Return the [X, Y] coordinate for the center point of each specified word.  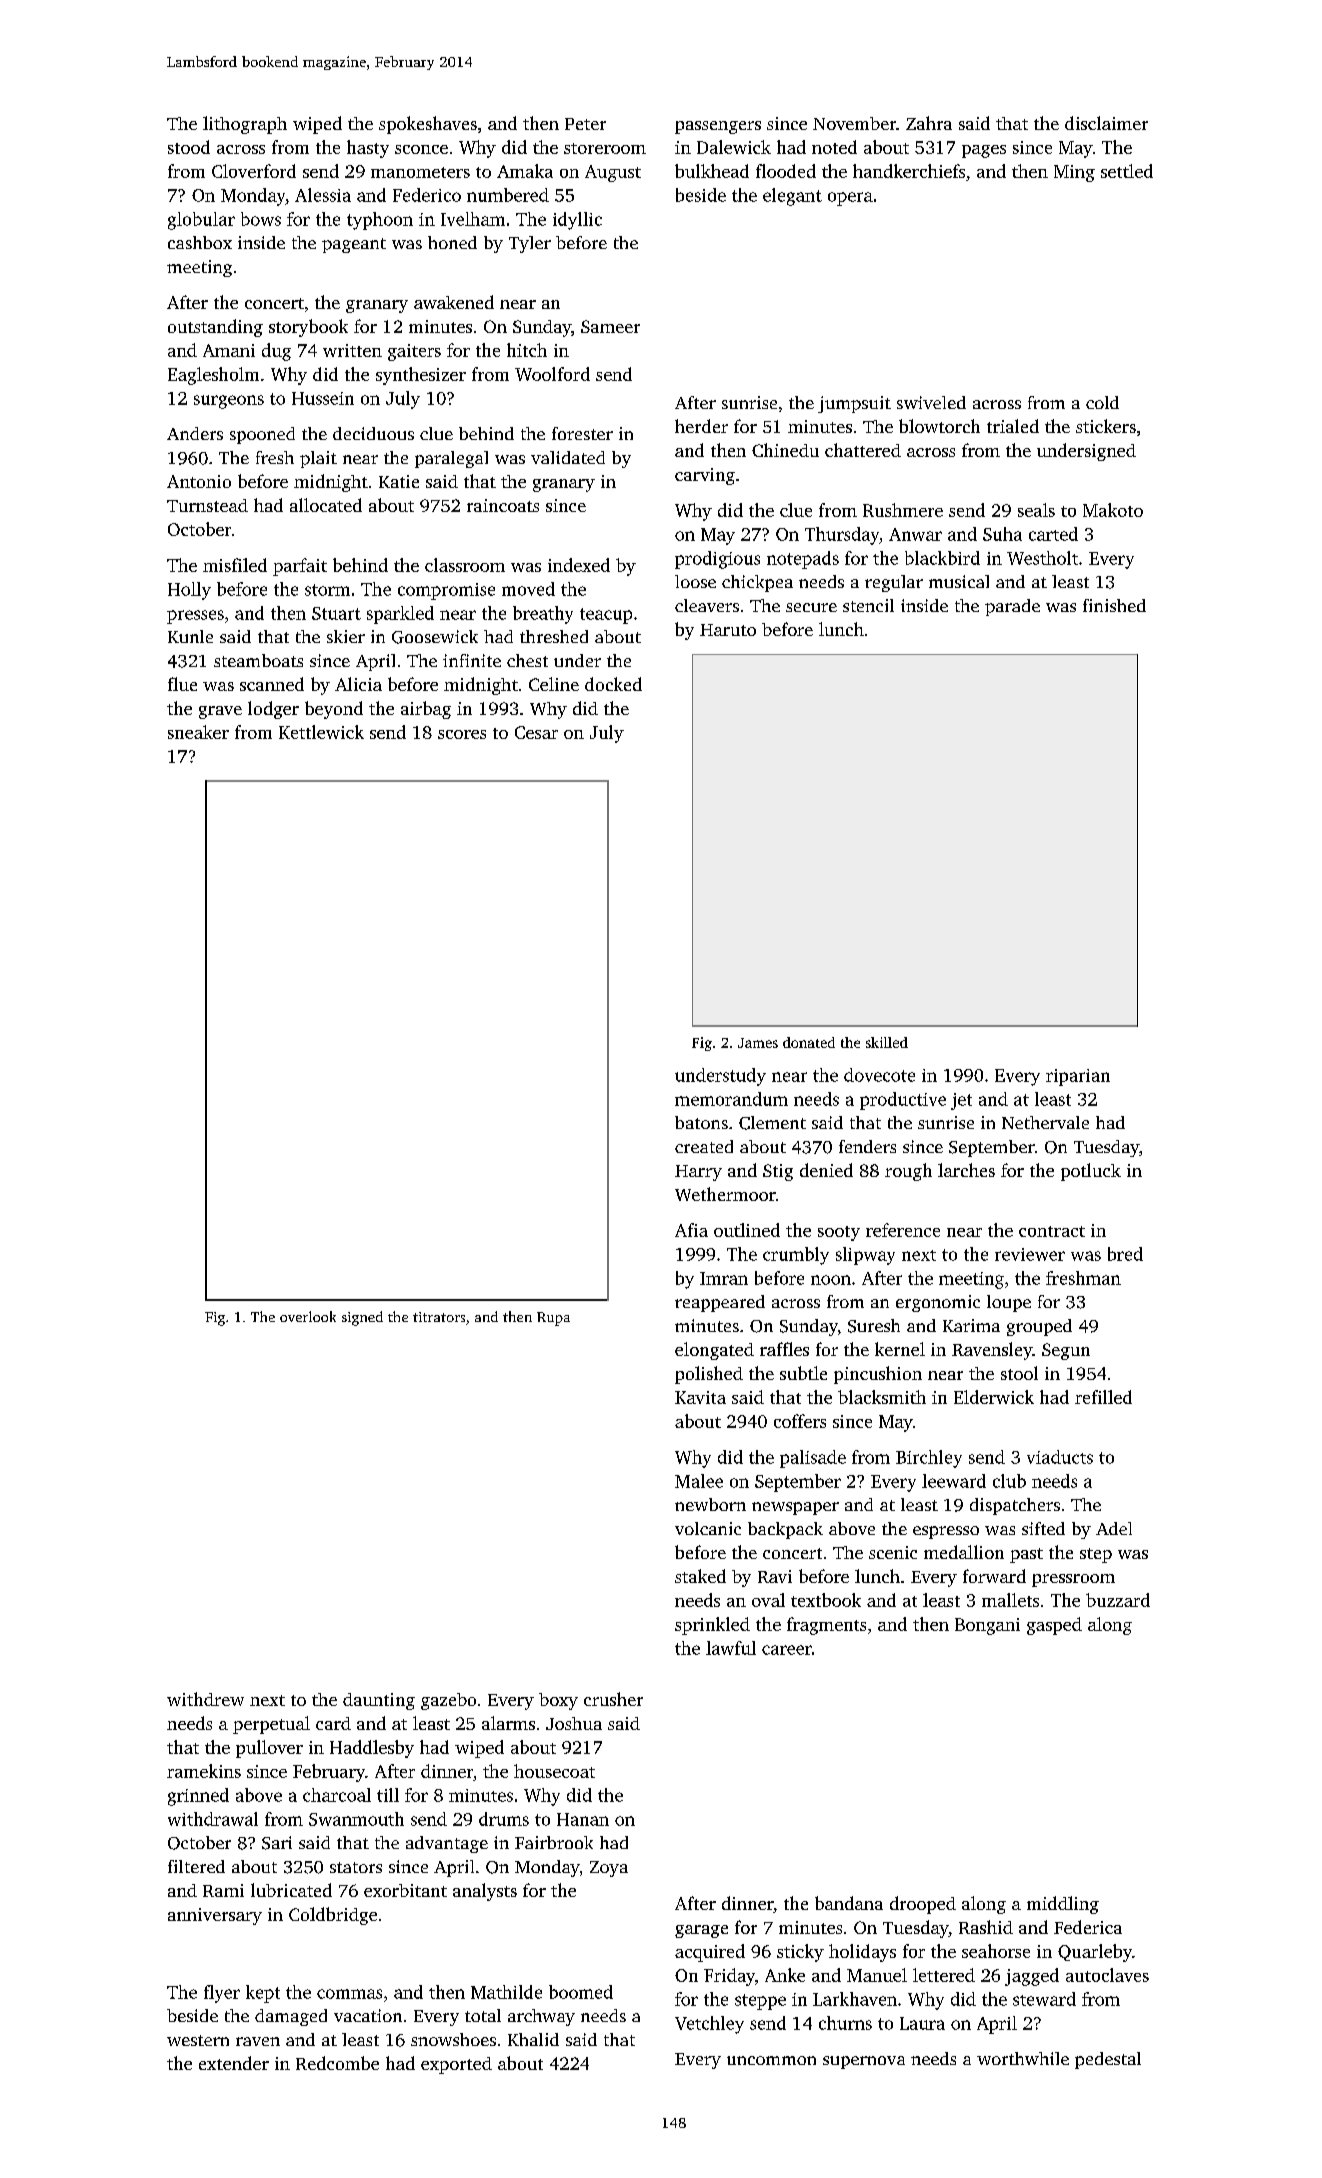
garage [701, 1931]
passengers [718, 127]
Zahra [929, 123]
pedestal [1108, 2060]
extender [234, 2063]
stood [189, 147]
